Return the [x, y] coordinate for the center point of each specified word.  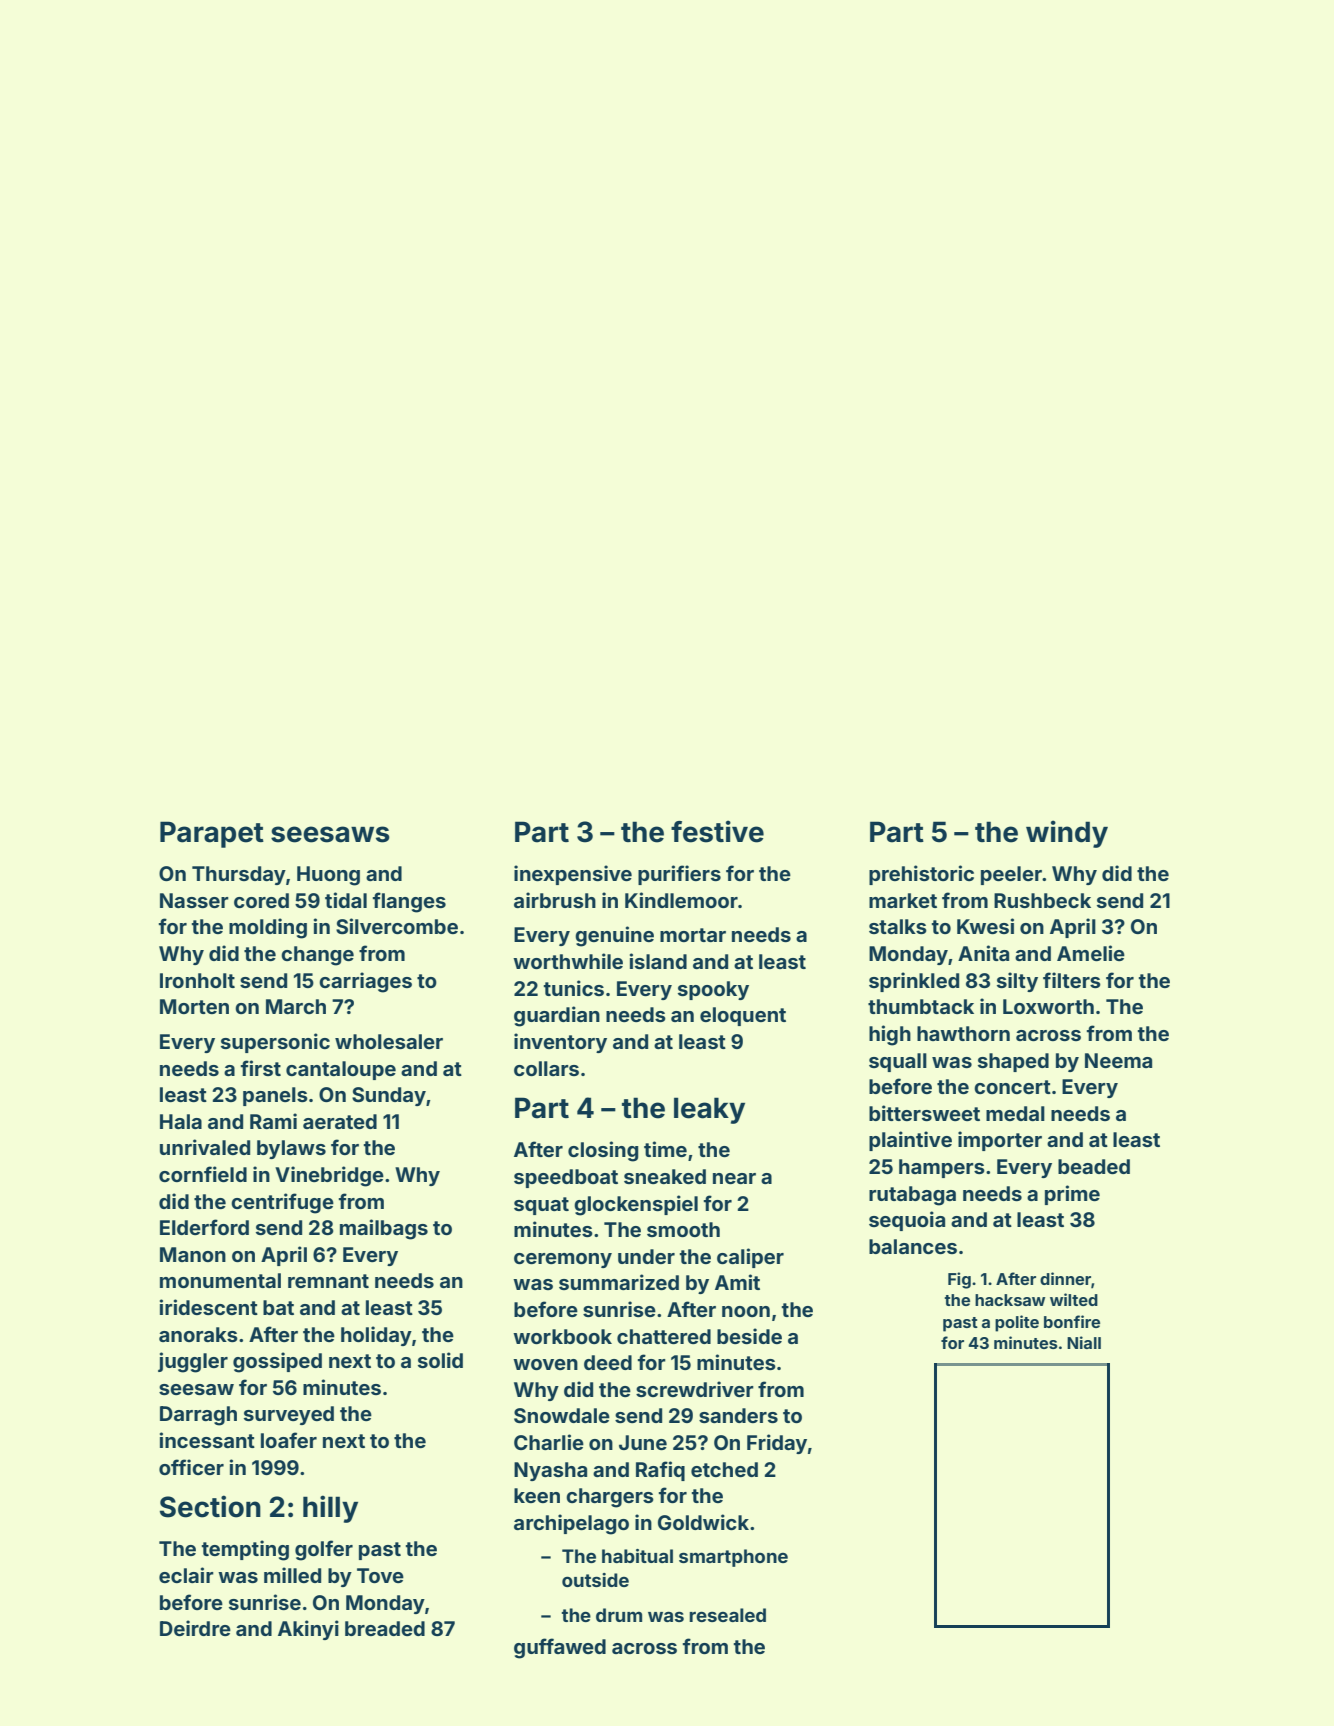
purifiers [679, 875]
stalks [898, 926]
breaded [385, 1628]
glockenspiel [636, 1205]
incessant [207, 1440]
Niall [1084, 1342]
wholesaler [389, 1041]
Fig [959, 1280]
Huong [328, 876]
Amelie [1091, 953]
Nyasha [550, 1471]
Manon [193, 1254]
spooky [713, 990]
